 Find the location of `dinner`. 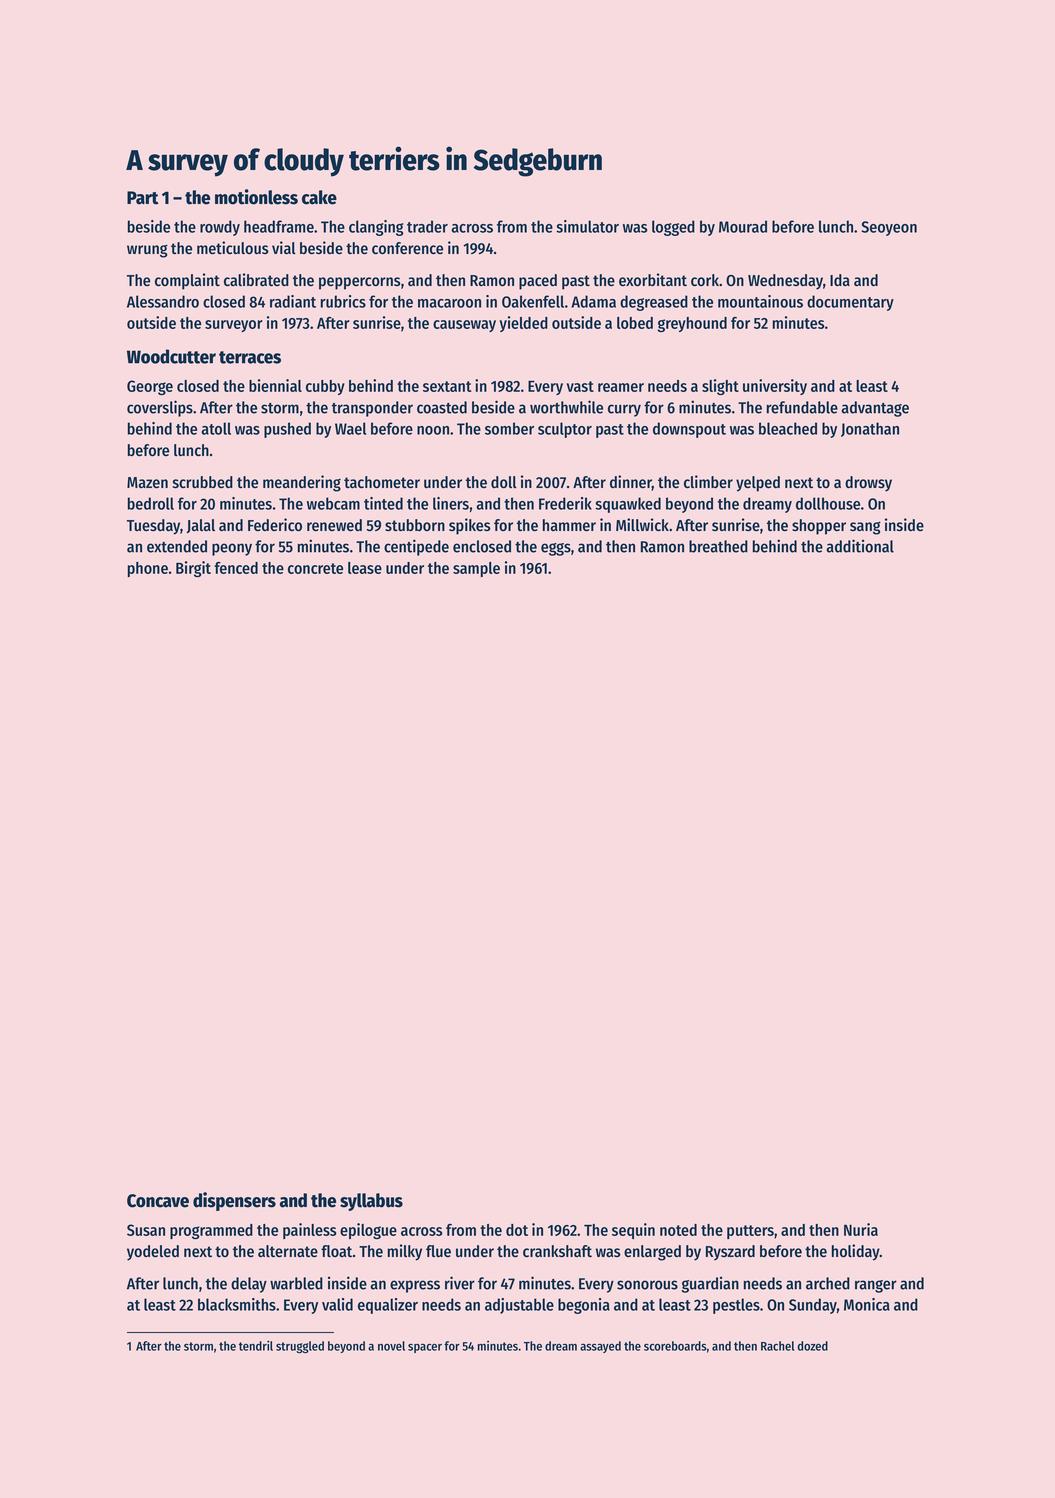

dinner is located at coordinates (631, 483).
